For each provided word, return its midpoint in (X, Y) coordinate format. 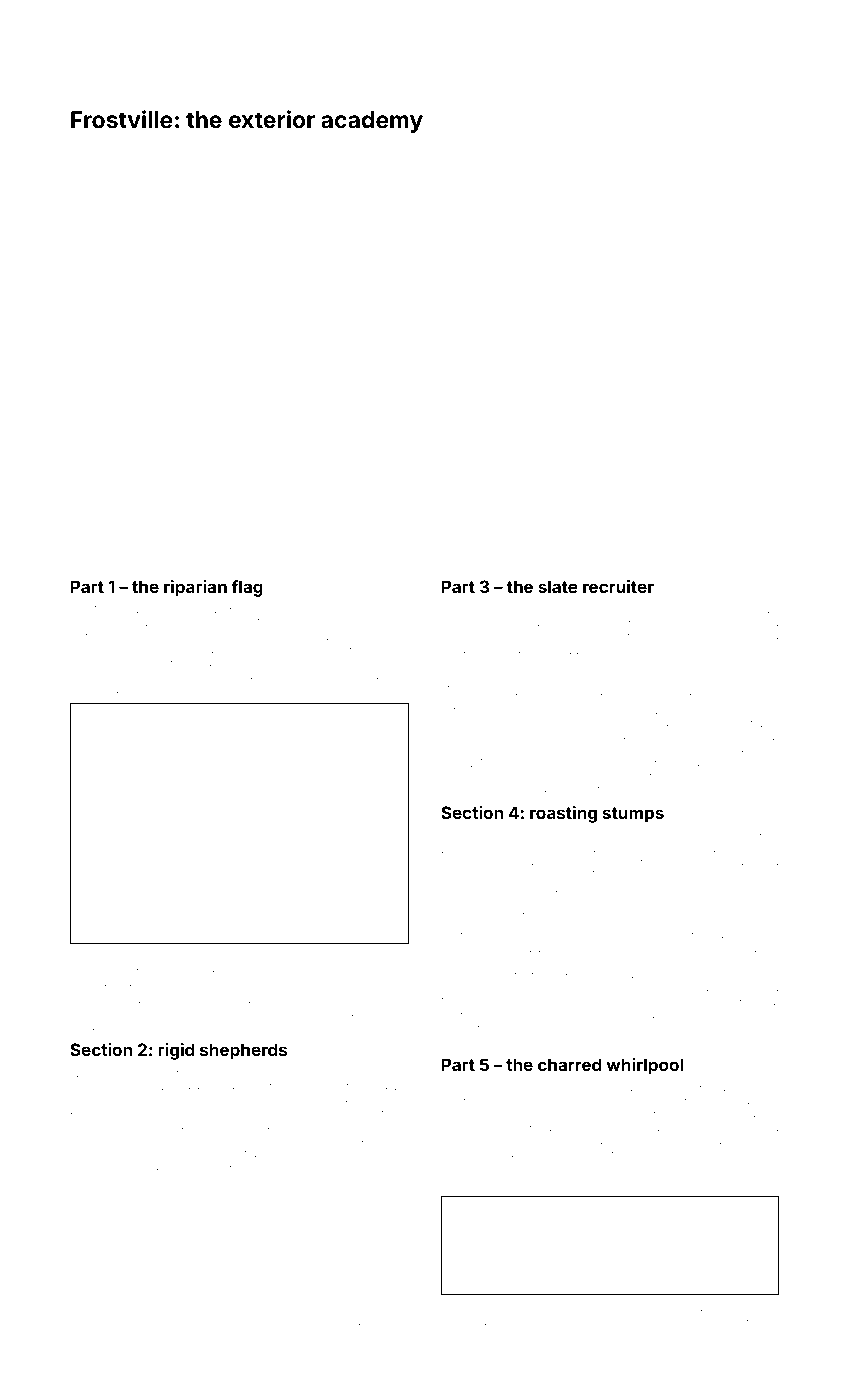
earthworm (519, 1322)
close (394, 636)
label (178, 650)
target (751, 1324)
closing (166, 1323)
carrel (676, 849)
